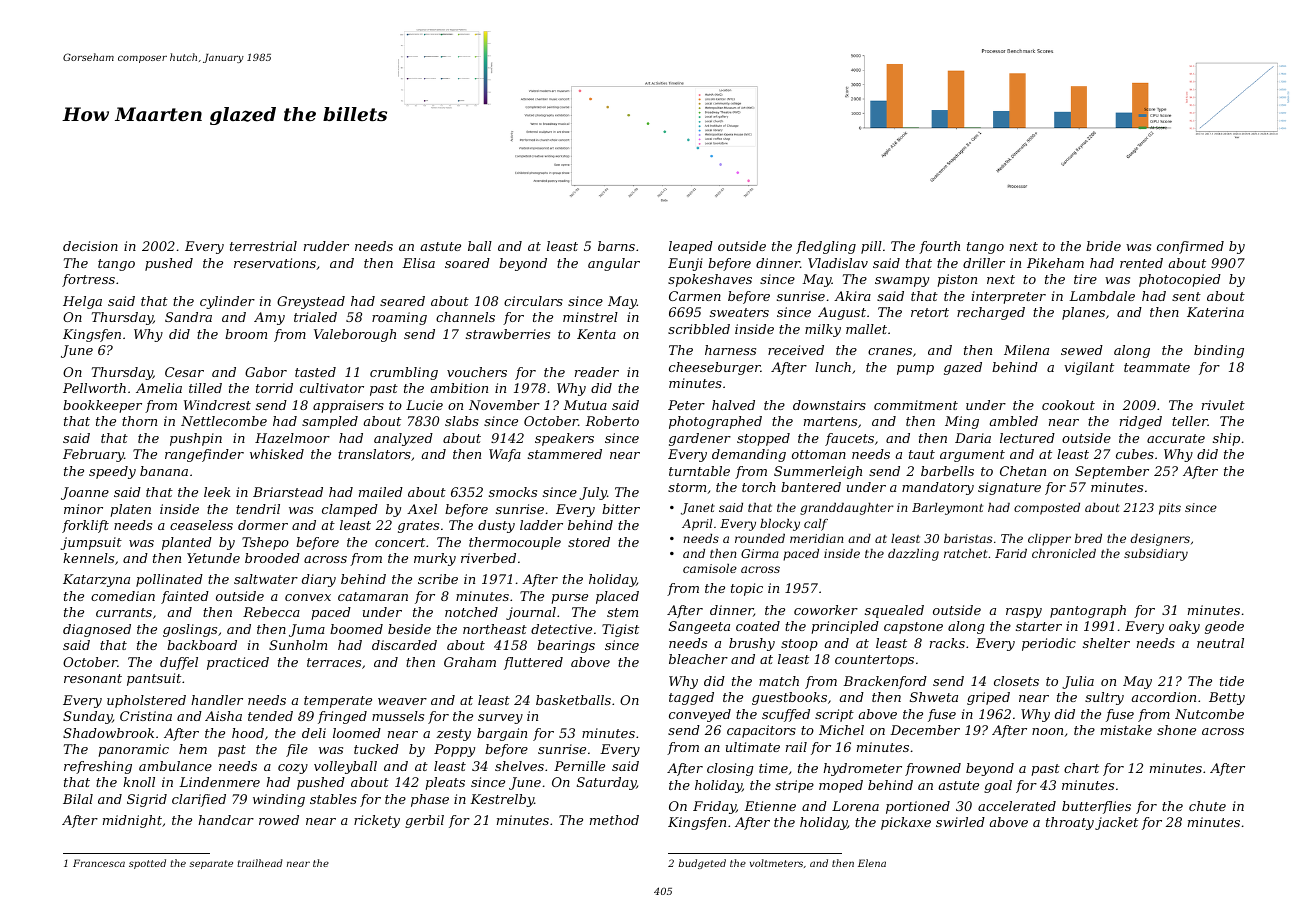 The width and height of the screenshot is (1308, 924). What do you see at coordinates (913, 555) in the screenshot?
I see `dazzling` at bounding box center [913, 555].
